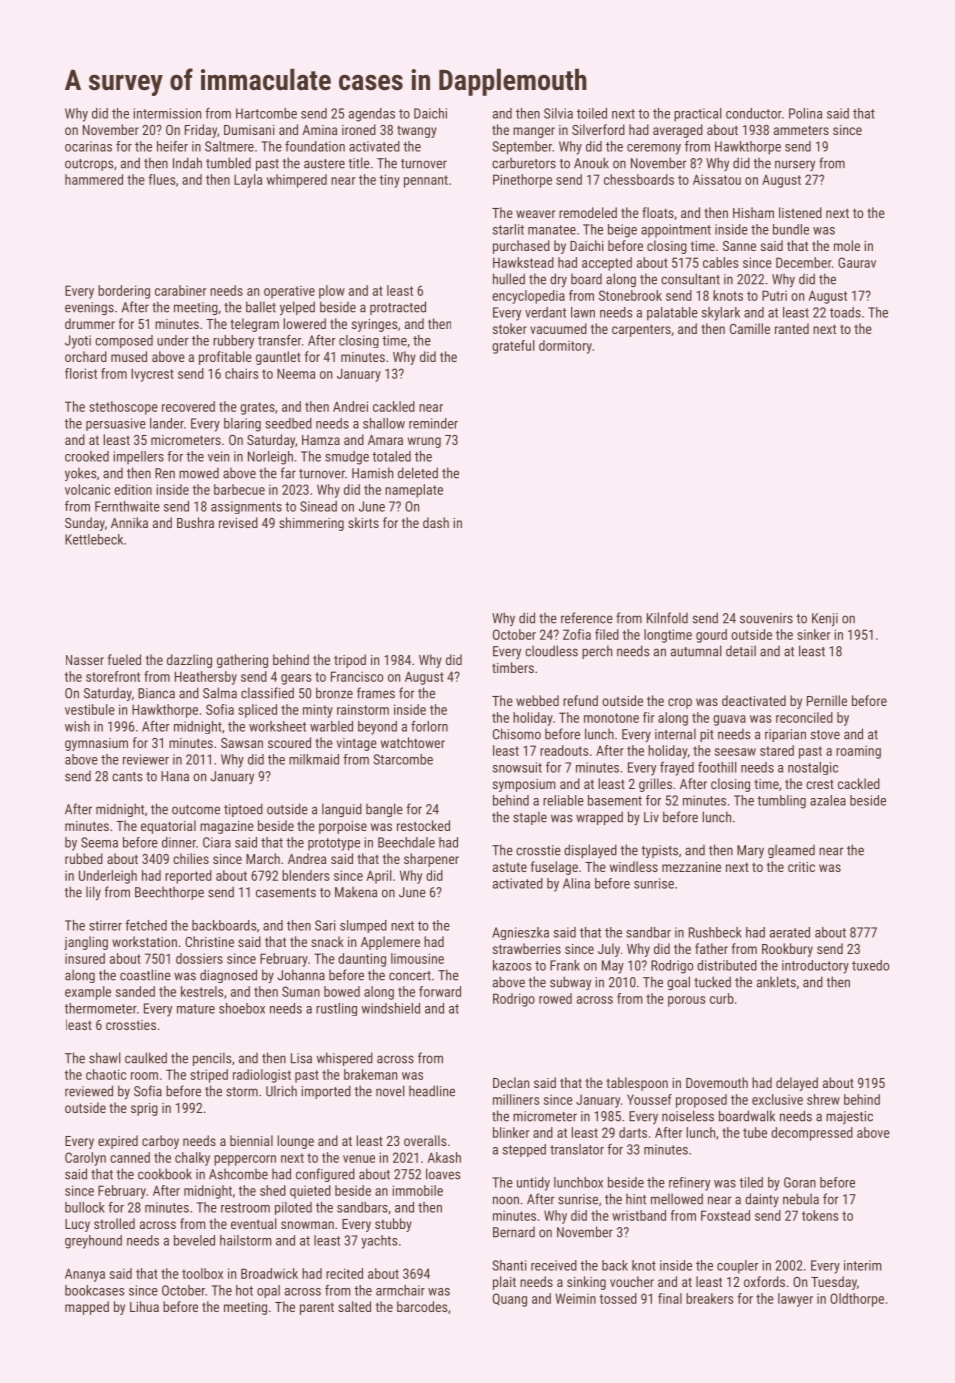  What do you see at coordinates (127, 777) in the document?
I see `cants` at bounding box center [127, 777].
